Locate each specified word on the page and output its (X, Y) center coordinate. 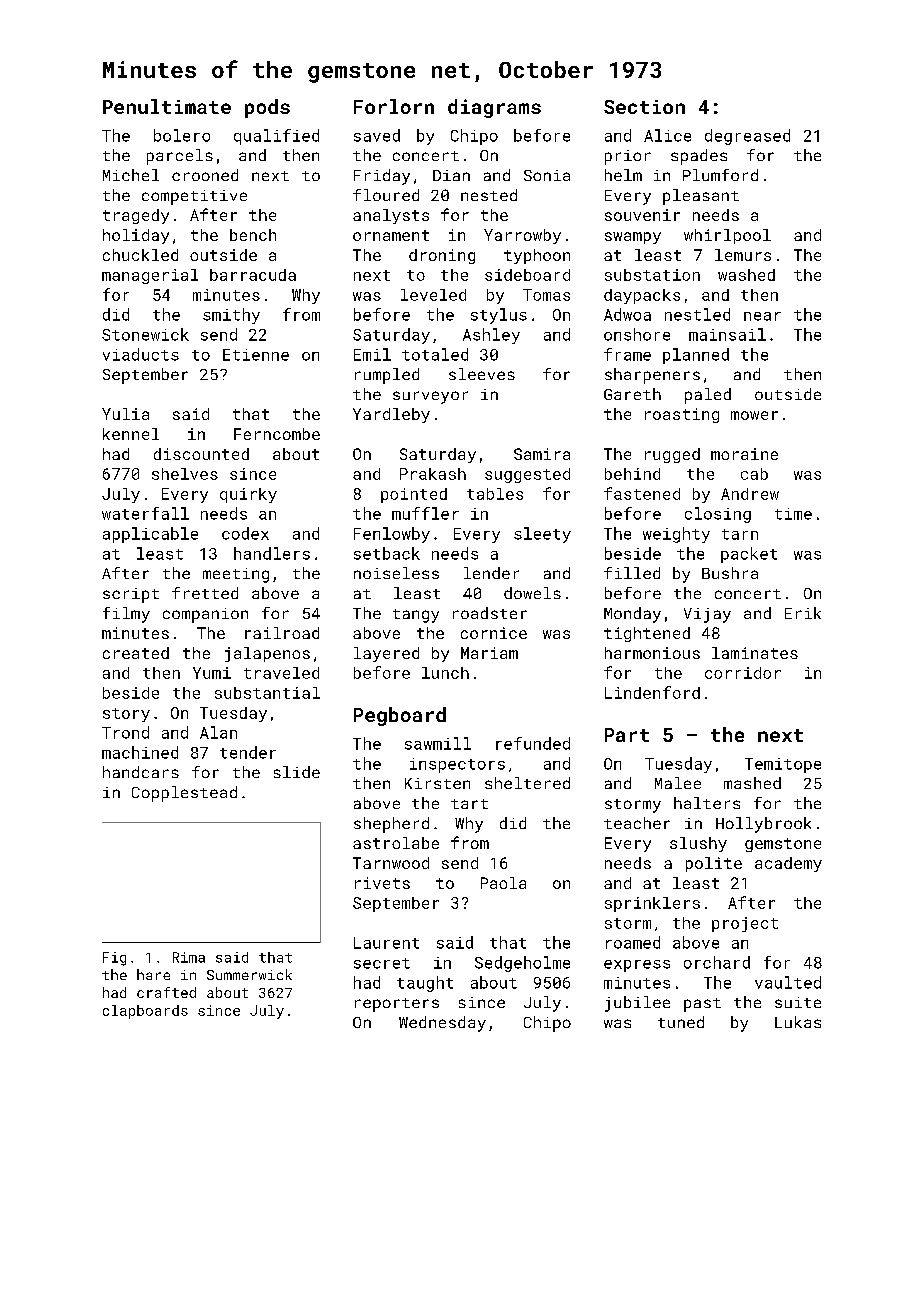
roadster (490, 613)
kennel (131, 434)
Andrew (750, 494)
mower (754, 415)
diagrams (494, 108)
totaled (435, 354)
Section (644, 107)
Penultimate (167, 106)
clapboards (145, 1012)
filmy (126, 615)
